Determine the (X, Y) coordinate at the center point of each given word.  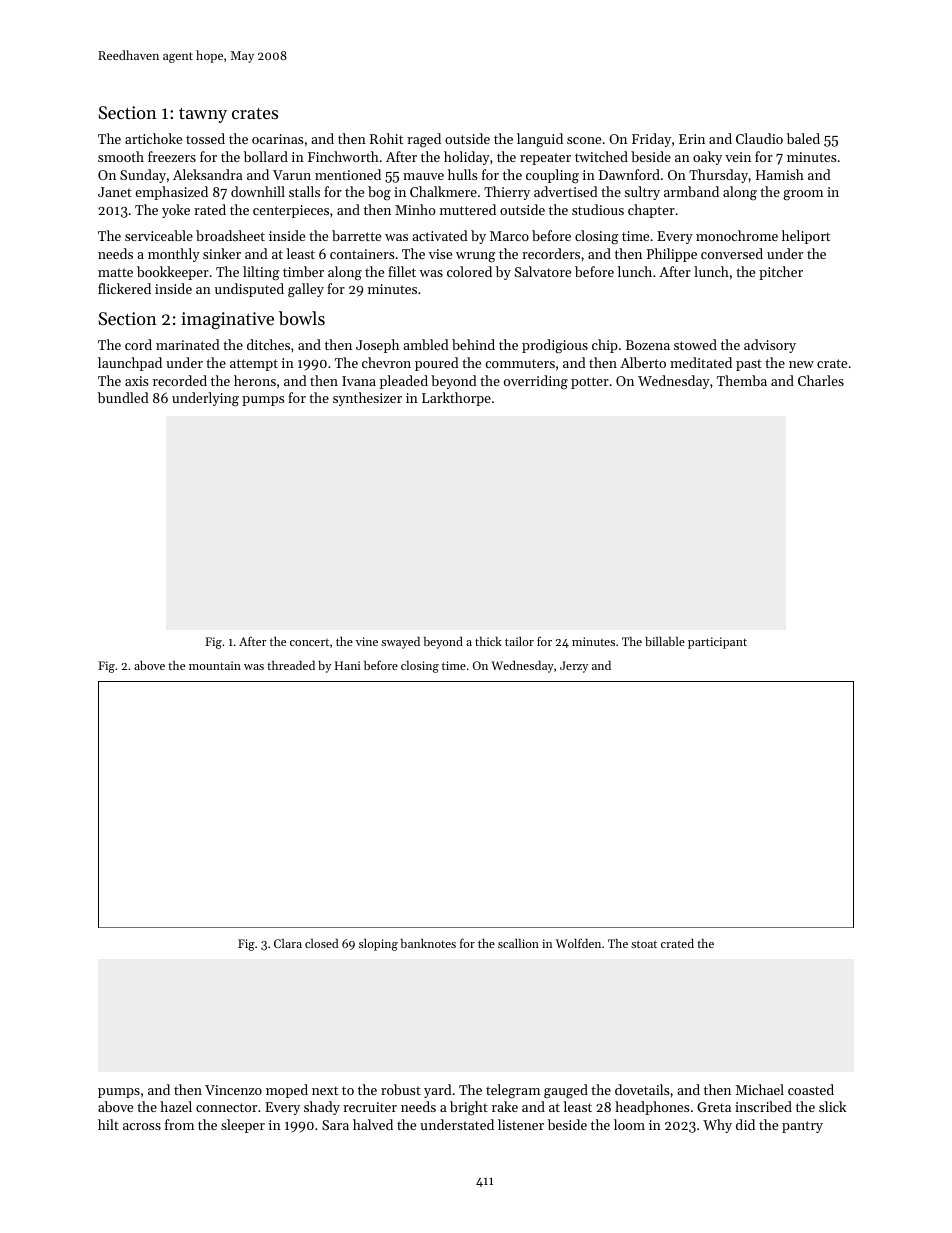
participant (717, 643)
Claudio (759, 138)
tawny (203, 115)
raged (424, 140)
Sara (335, 1125)
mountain (215, 665)
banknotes (428, 943)
